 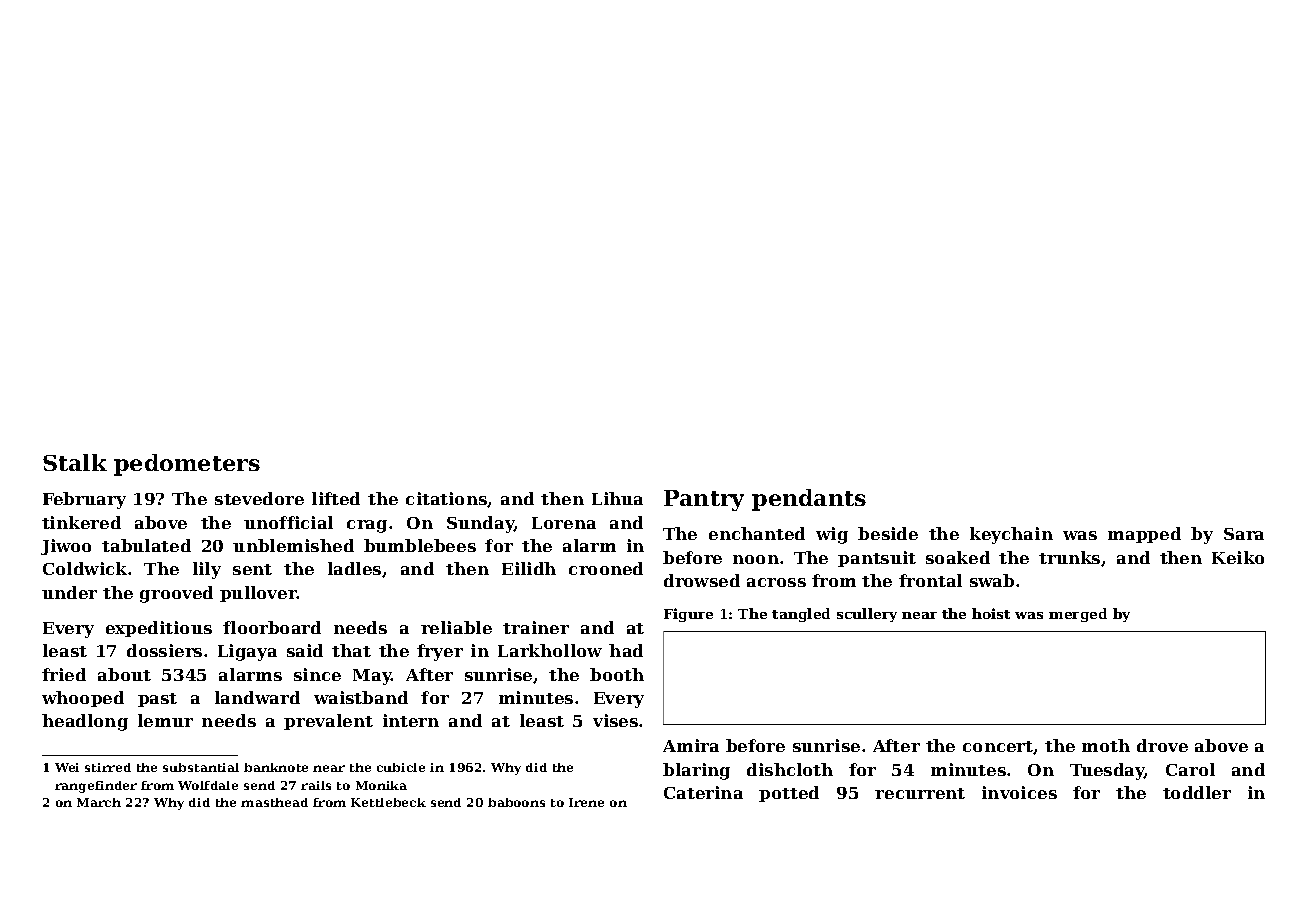 I want to click on Caterina, so click(x=703, y=792).
